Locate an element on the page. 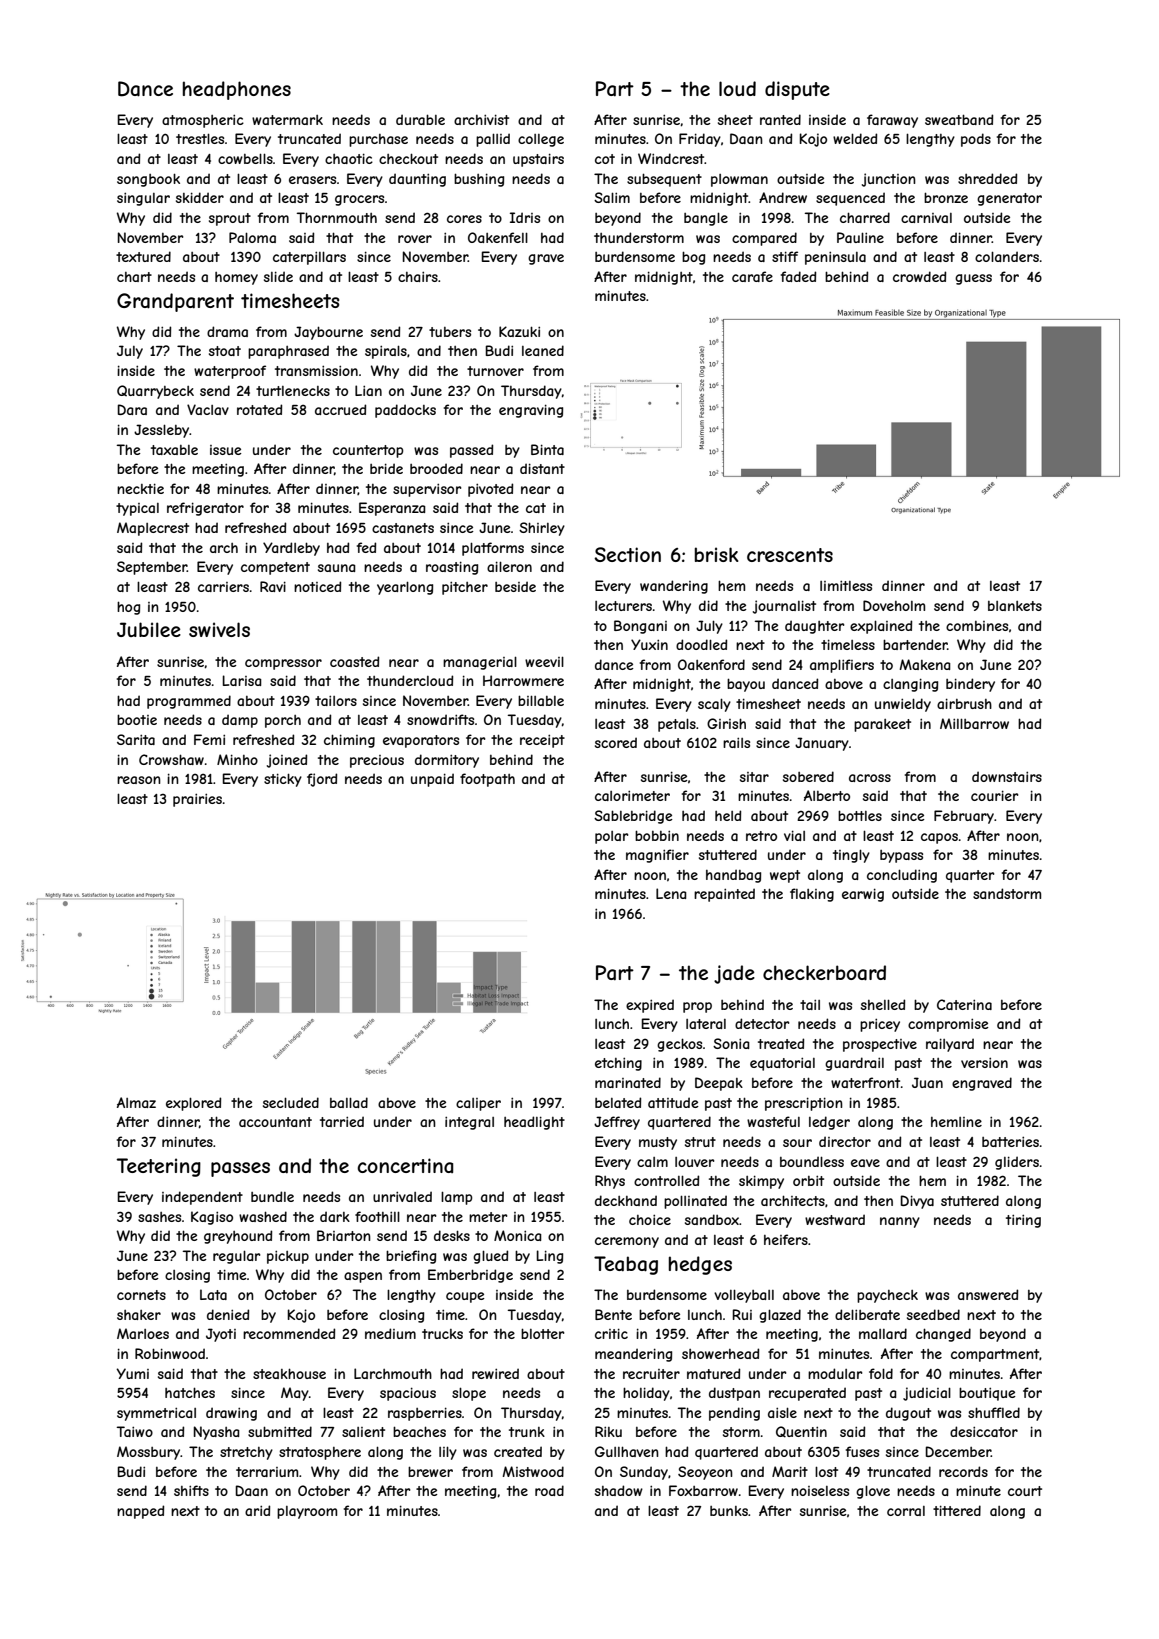 Image resolution: width=1159 pixels, height=1639 pixels. dispute is located at coordinates (797, 90).
